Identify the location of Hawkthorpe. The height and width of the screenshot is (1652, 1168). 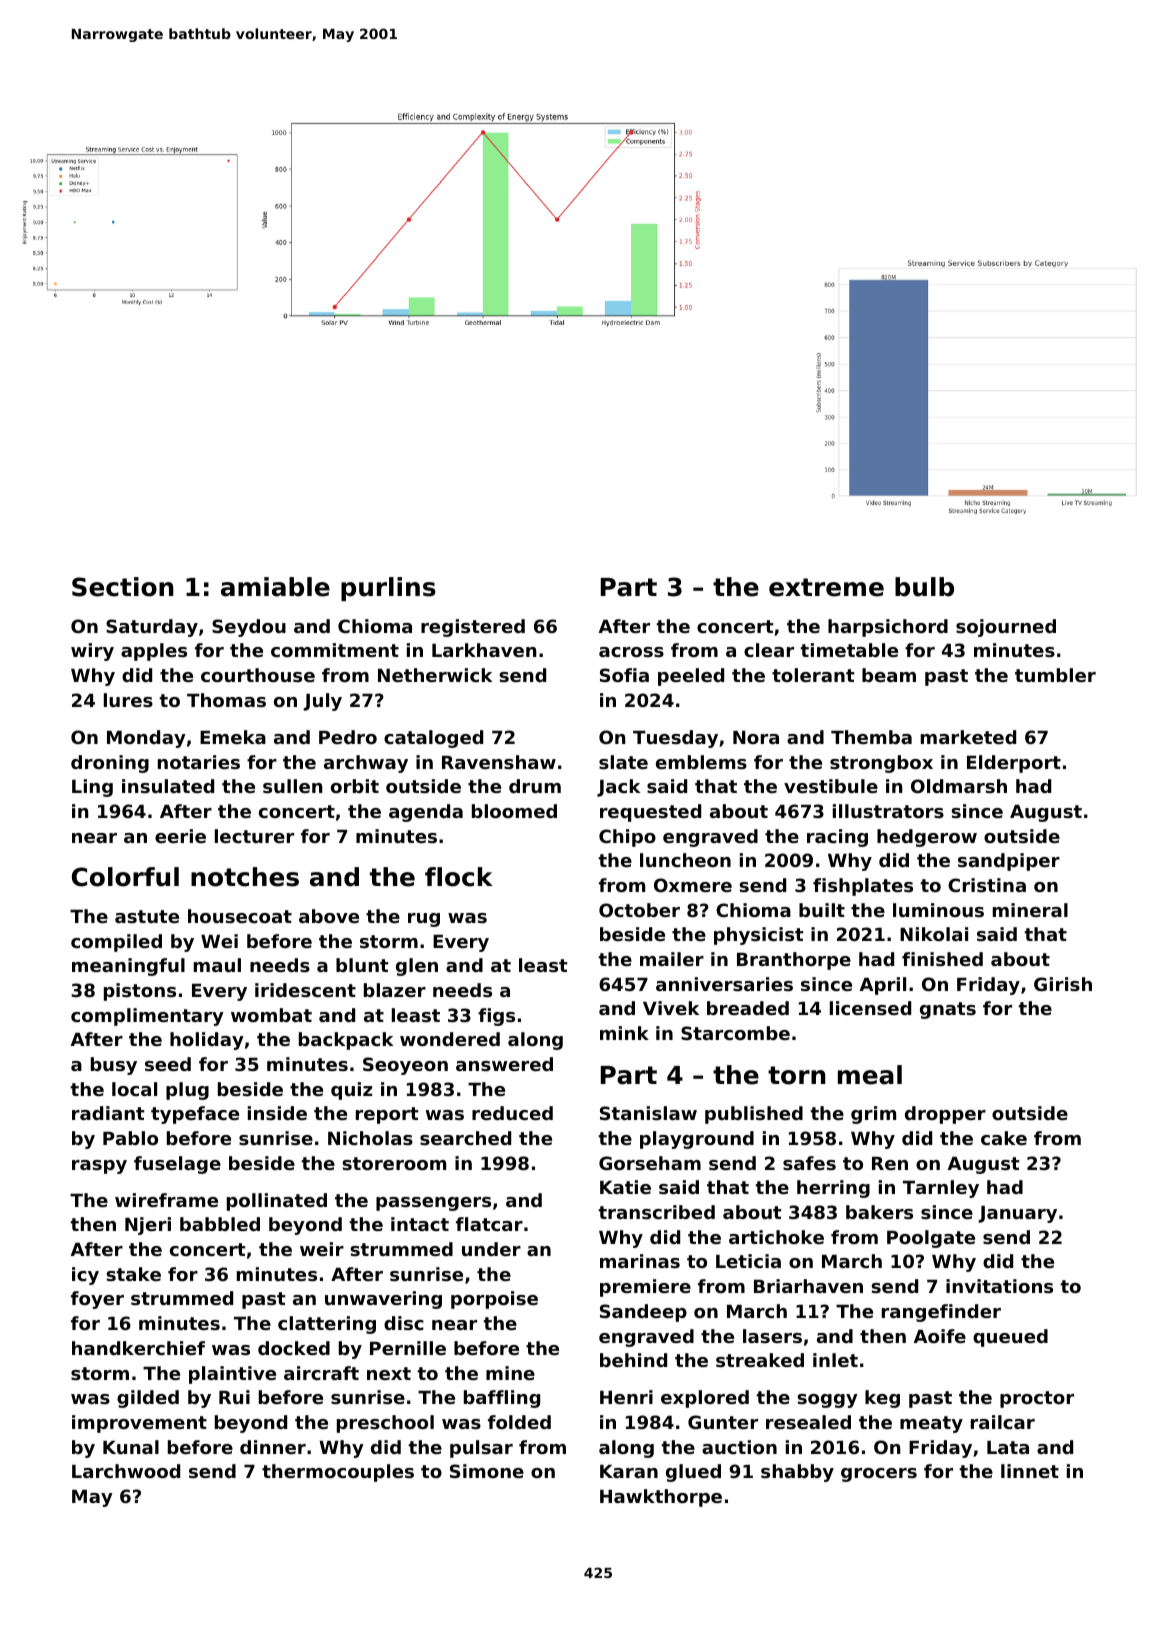
(661, 1498).
